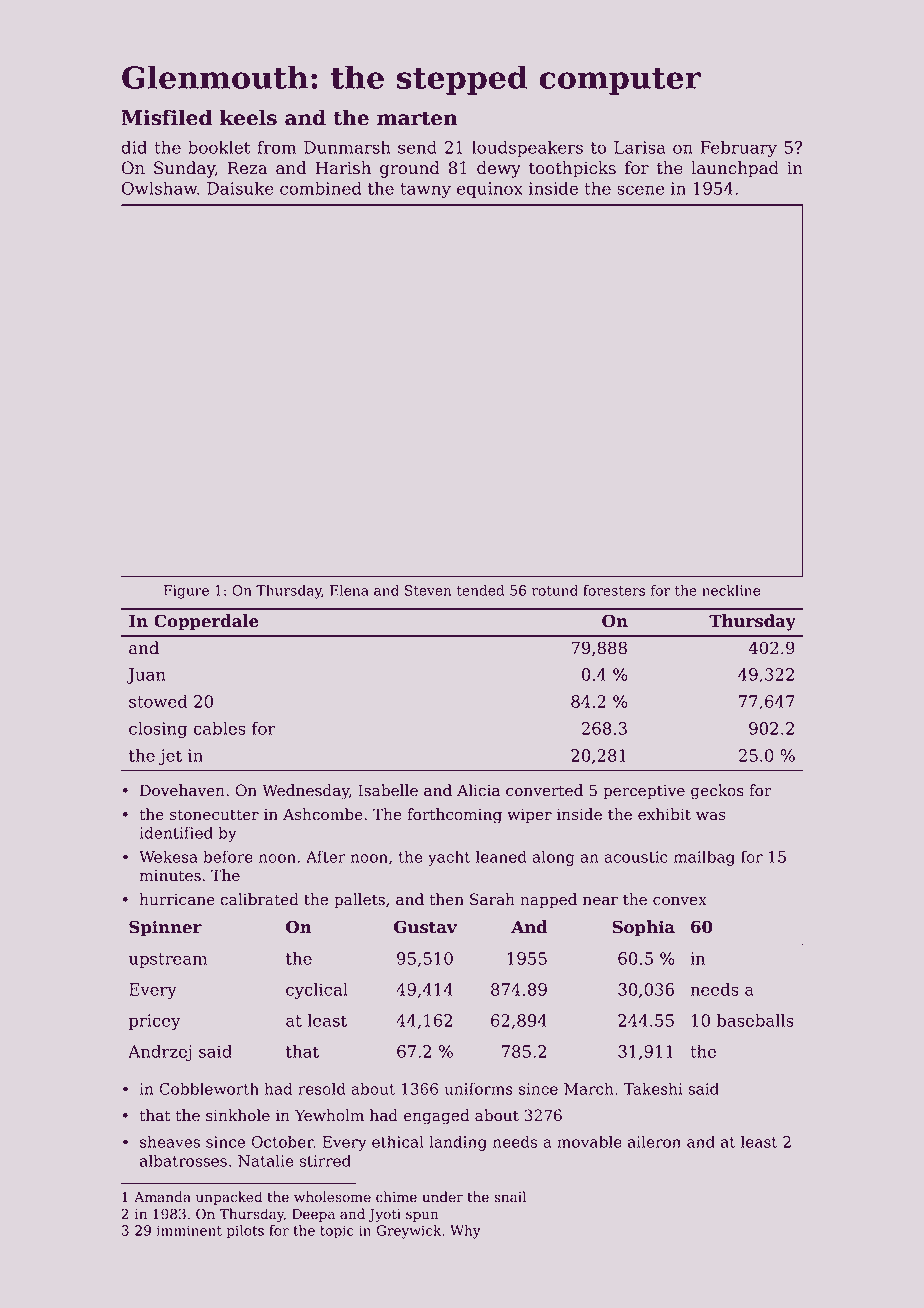  What do you see at coordinates (248, 117) in the page?
I see `keels` at bounding box center [248, 117].
